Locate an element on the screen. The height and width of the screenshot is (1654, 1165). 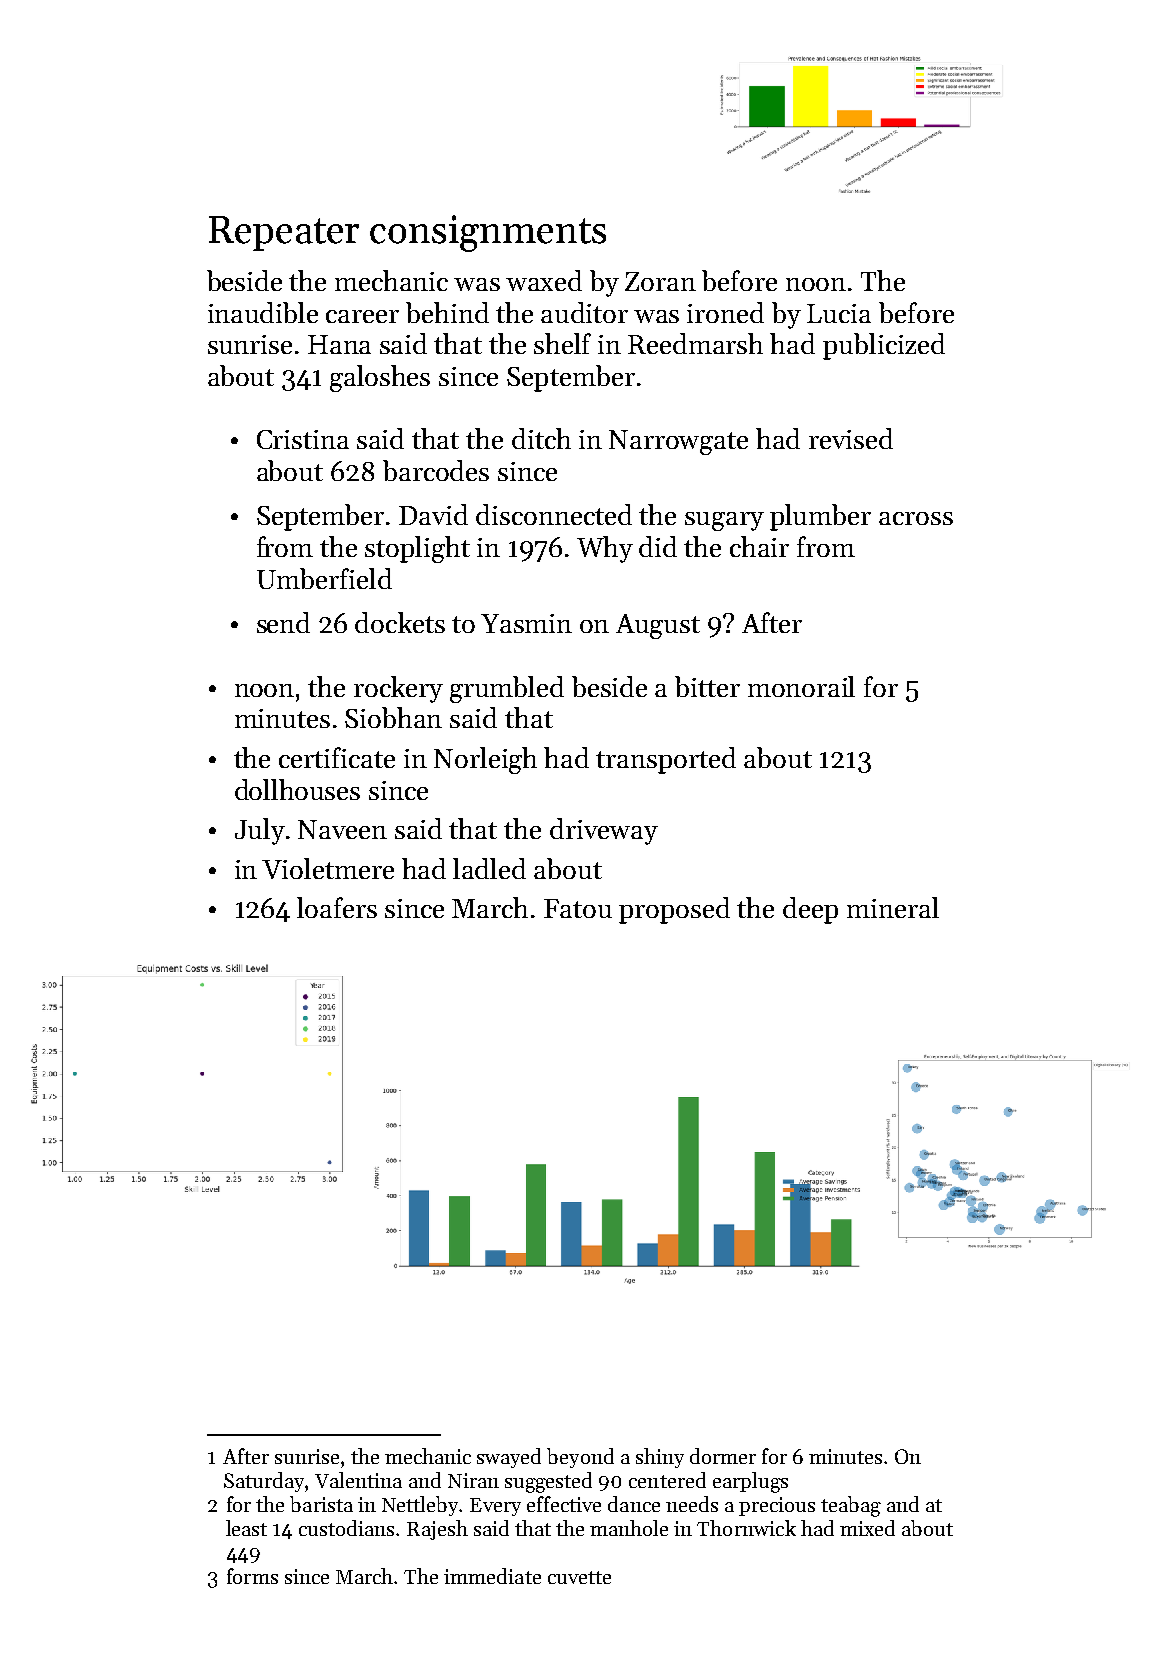
loafers is located at coordinates (337, 907).
